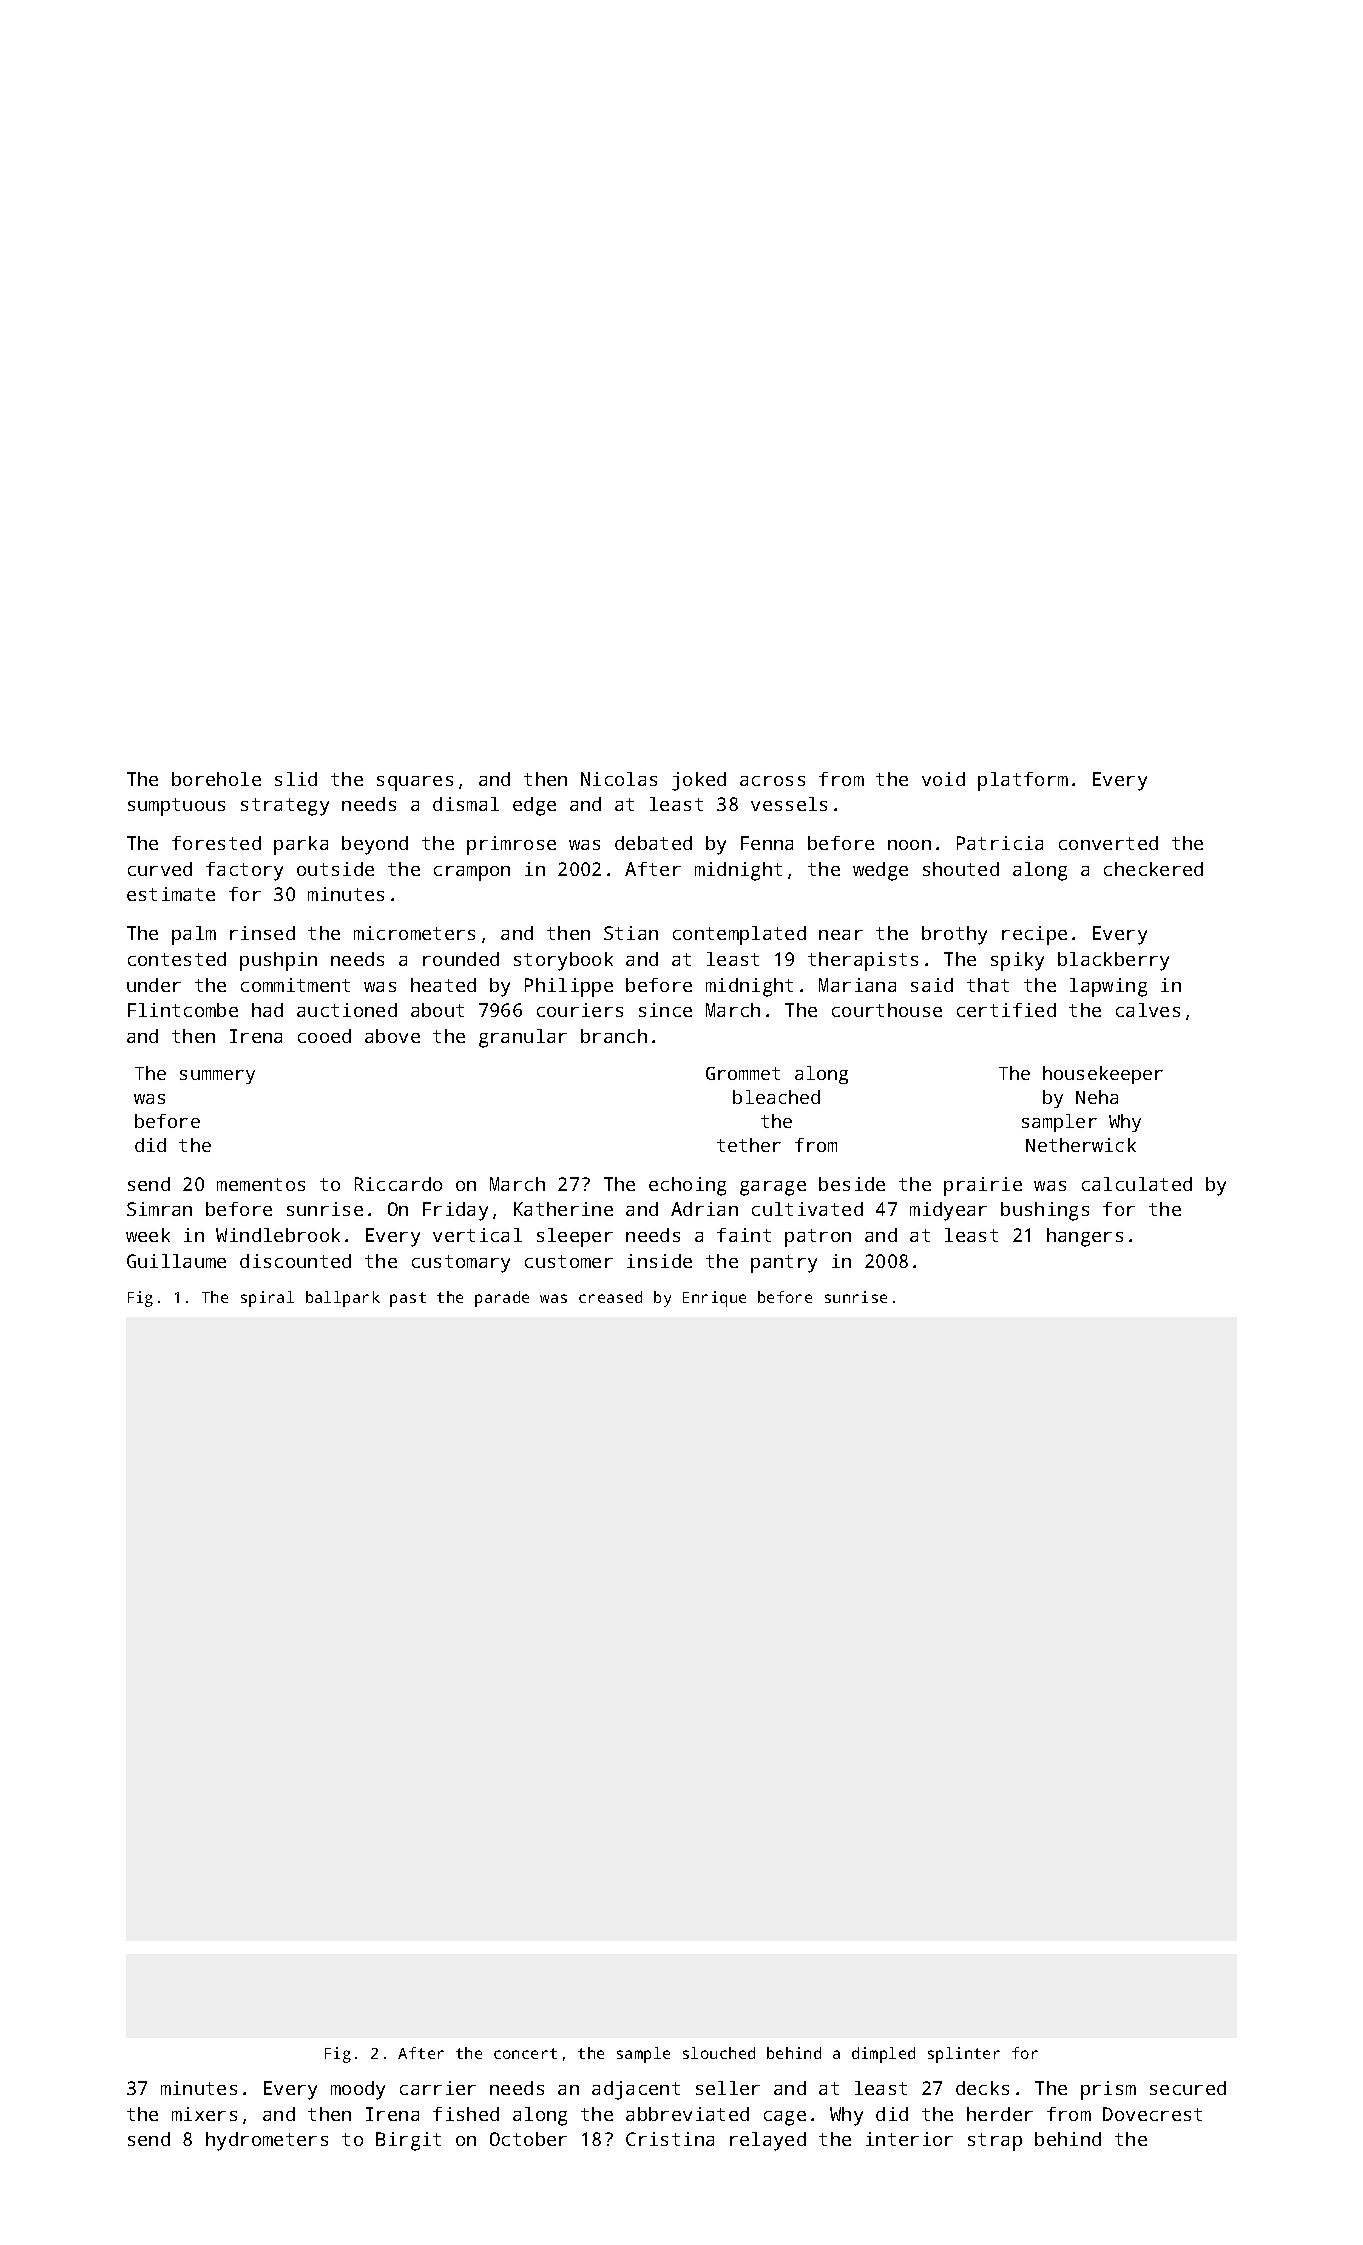 This document has height=2245, width=1363. I want to click on forested, so click(216, 843).
